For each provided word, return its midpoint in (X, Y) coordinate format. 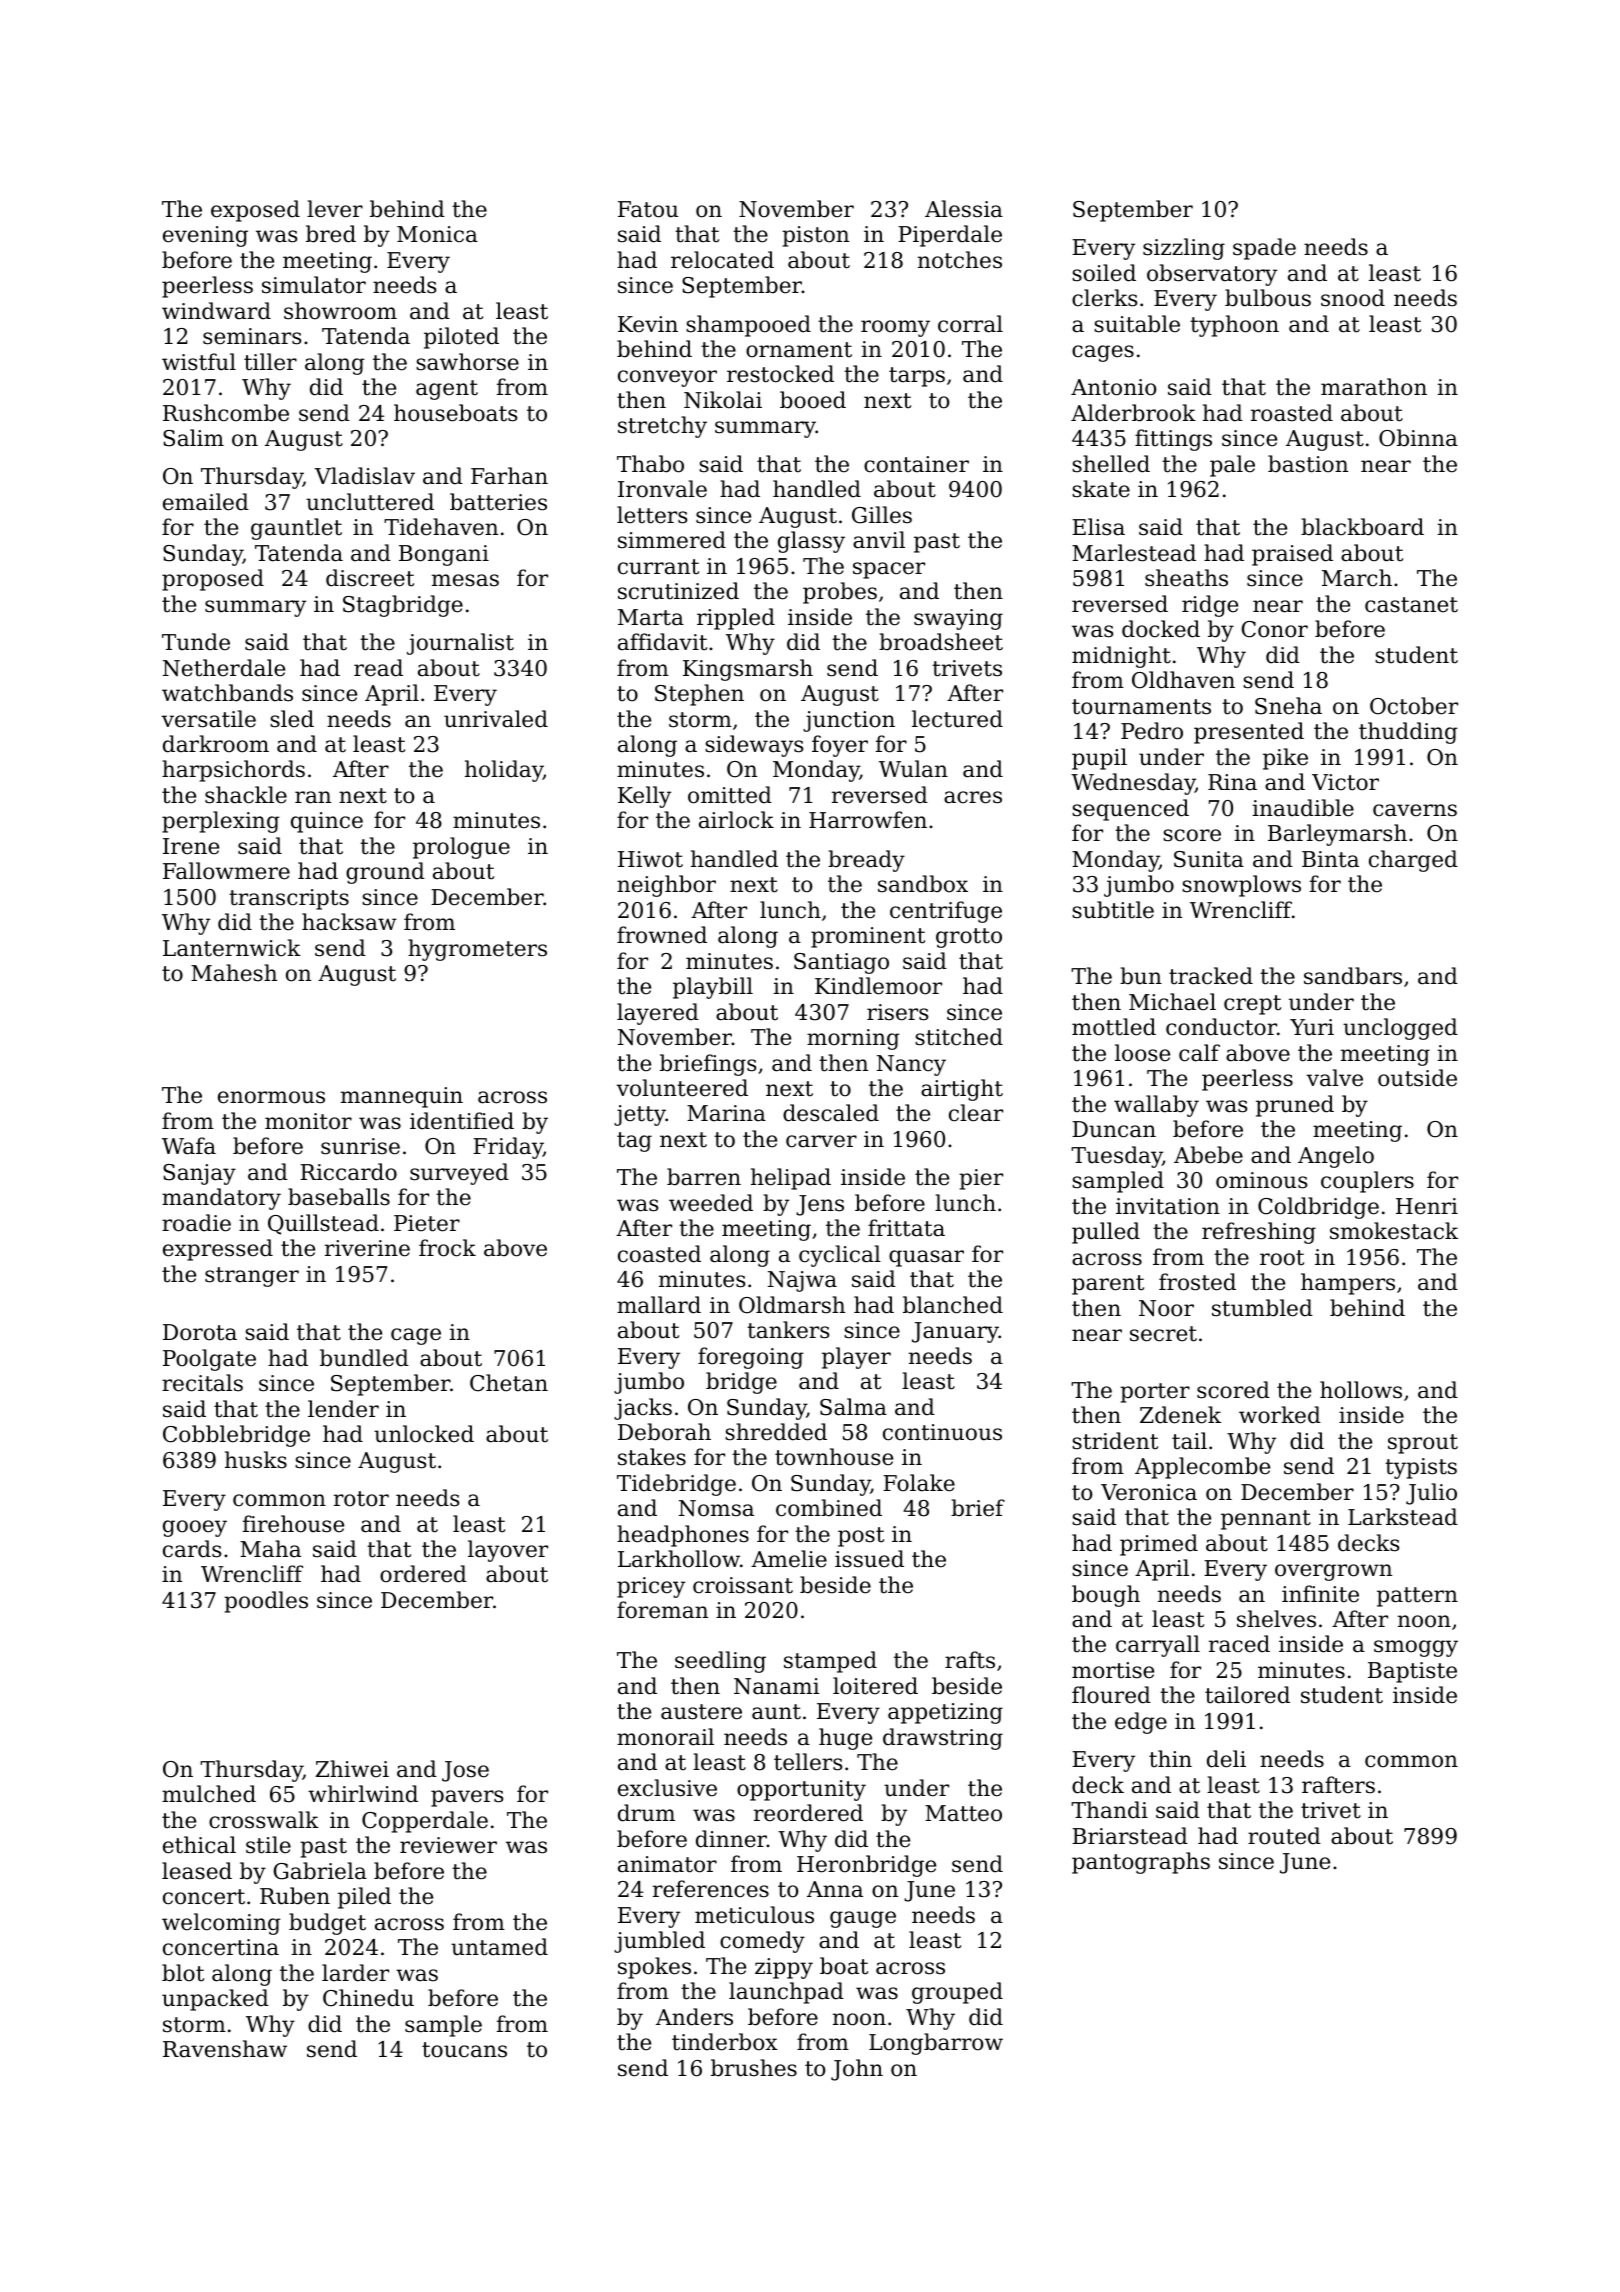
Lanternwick (232, 948)
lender (343, 1409)
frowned (662, 935)
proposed (213, 580)
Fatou (648, 209)
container (916, 464)
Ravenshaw (225, 2049)
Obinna (1418, 438)
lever (335, 209)
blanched (953, 1305)
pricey (651, 1587)
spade (1264, 249)
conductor (1221, 1027)
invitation (1168, 1206)
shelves (1276, 1619)
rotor (361, 1499)
